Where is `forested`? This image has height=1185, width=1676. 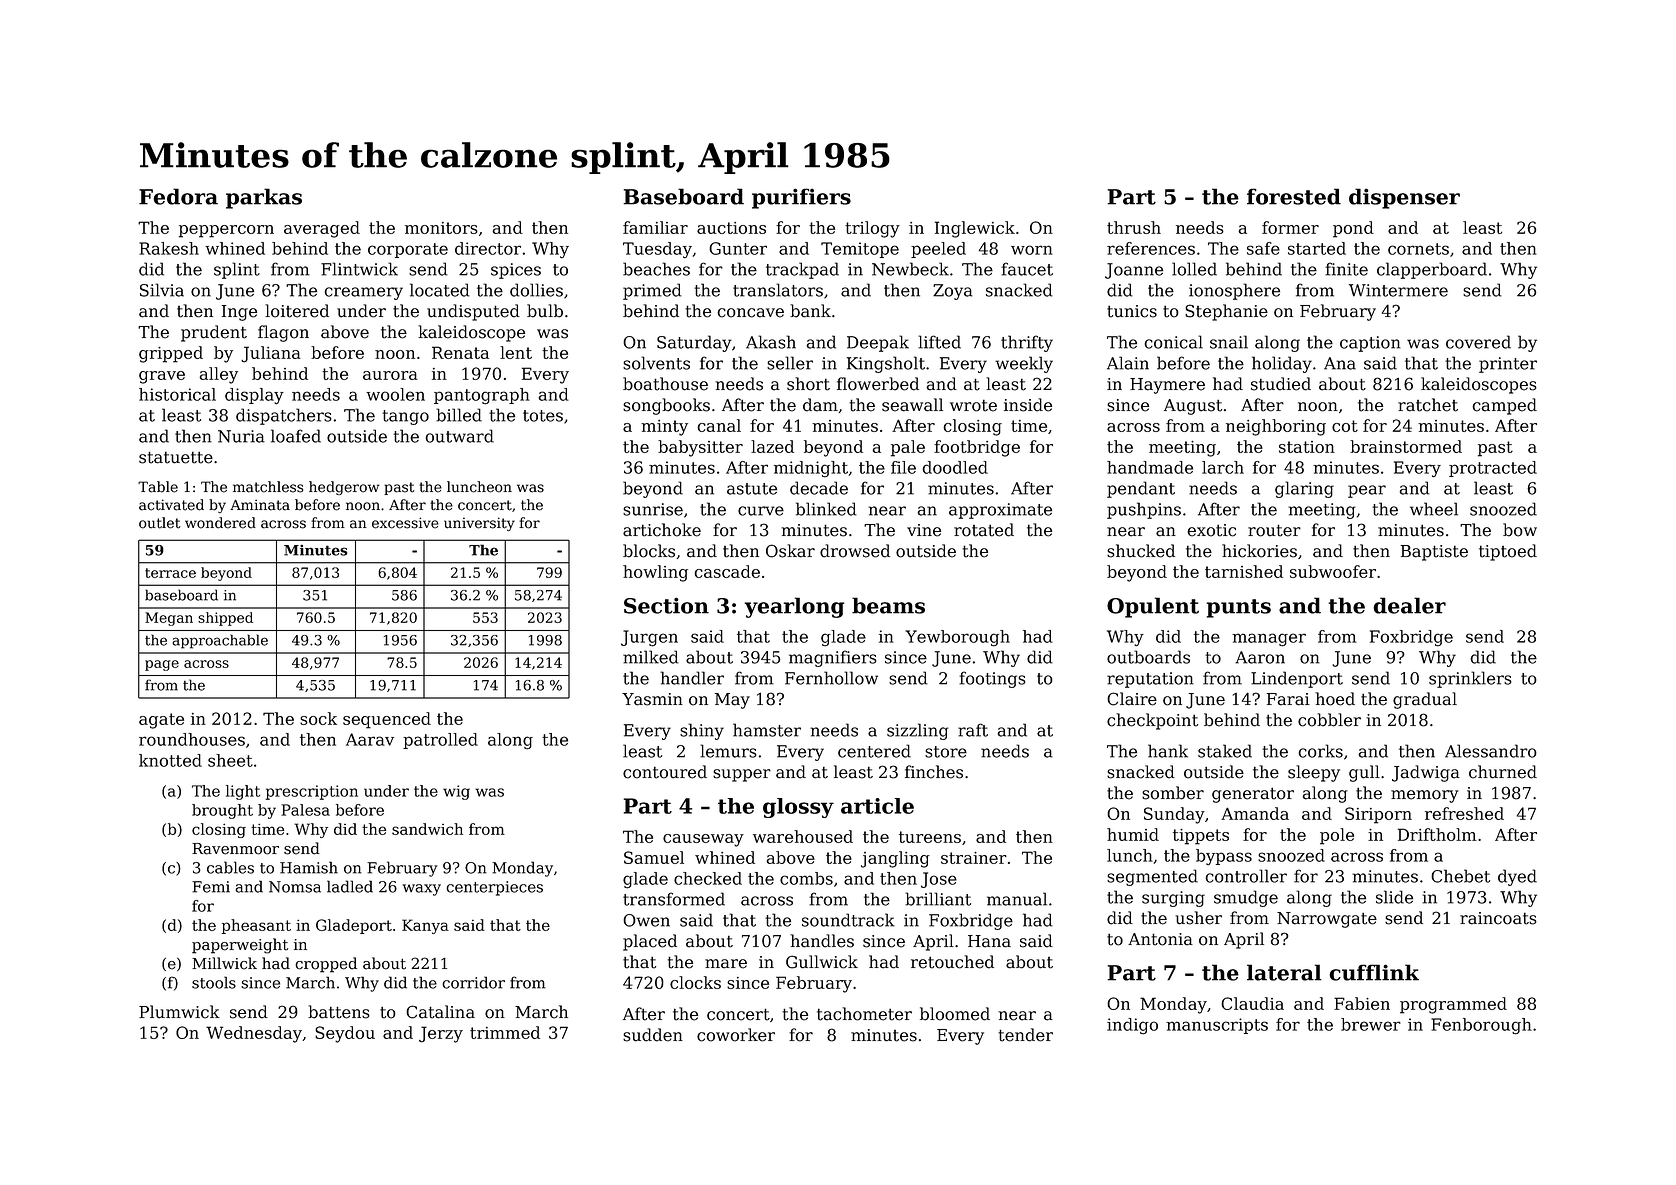 forested is located at coordinates (1294, 196).
